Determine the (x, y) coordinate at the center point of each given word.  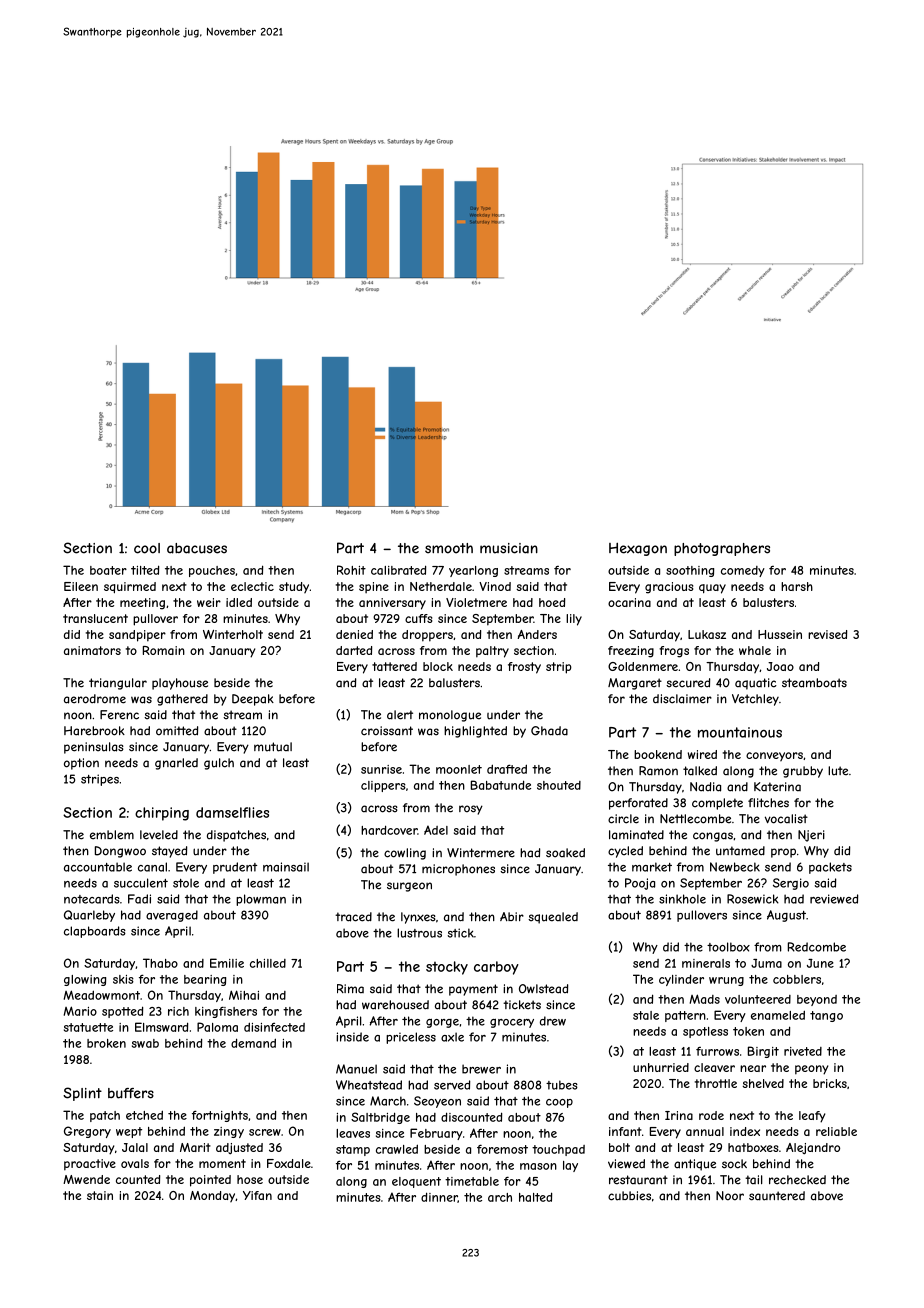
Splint (82, 1094)
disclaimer (682, 699)
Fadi (139, 899)
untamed (740, 851)
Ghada (549, 731)
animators (92, 650)
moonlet (459, 769)
